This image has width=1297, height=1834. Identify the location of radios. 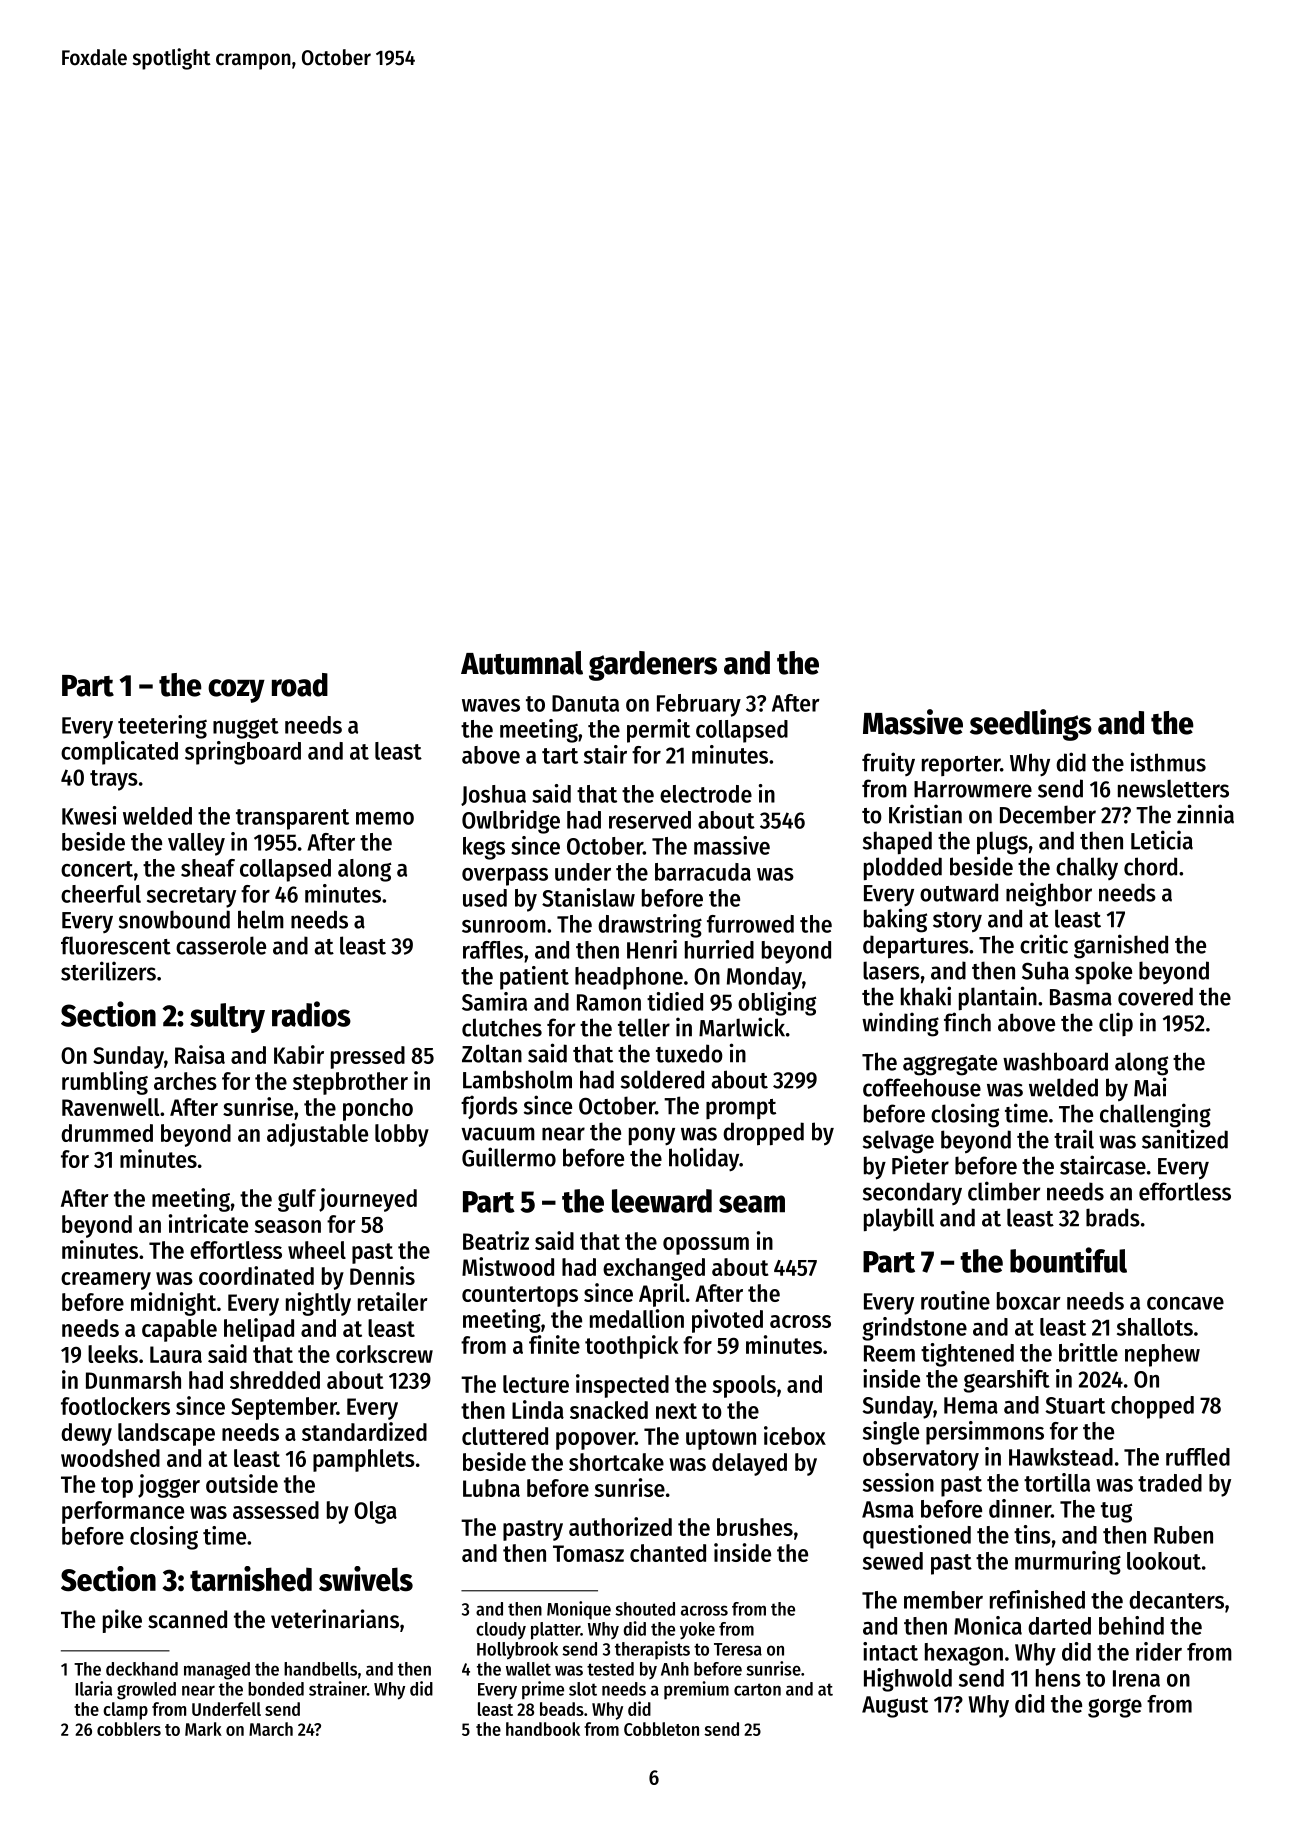
(311, 1014).
